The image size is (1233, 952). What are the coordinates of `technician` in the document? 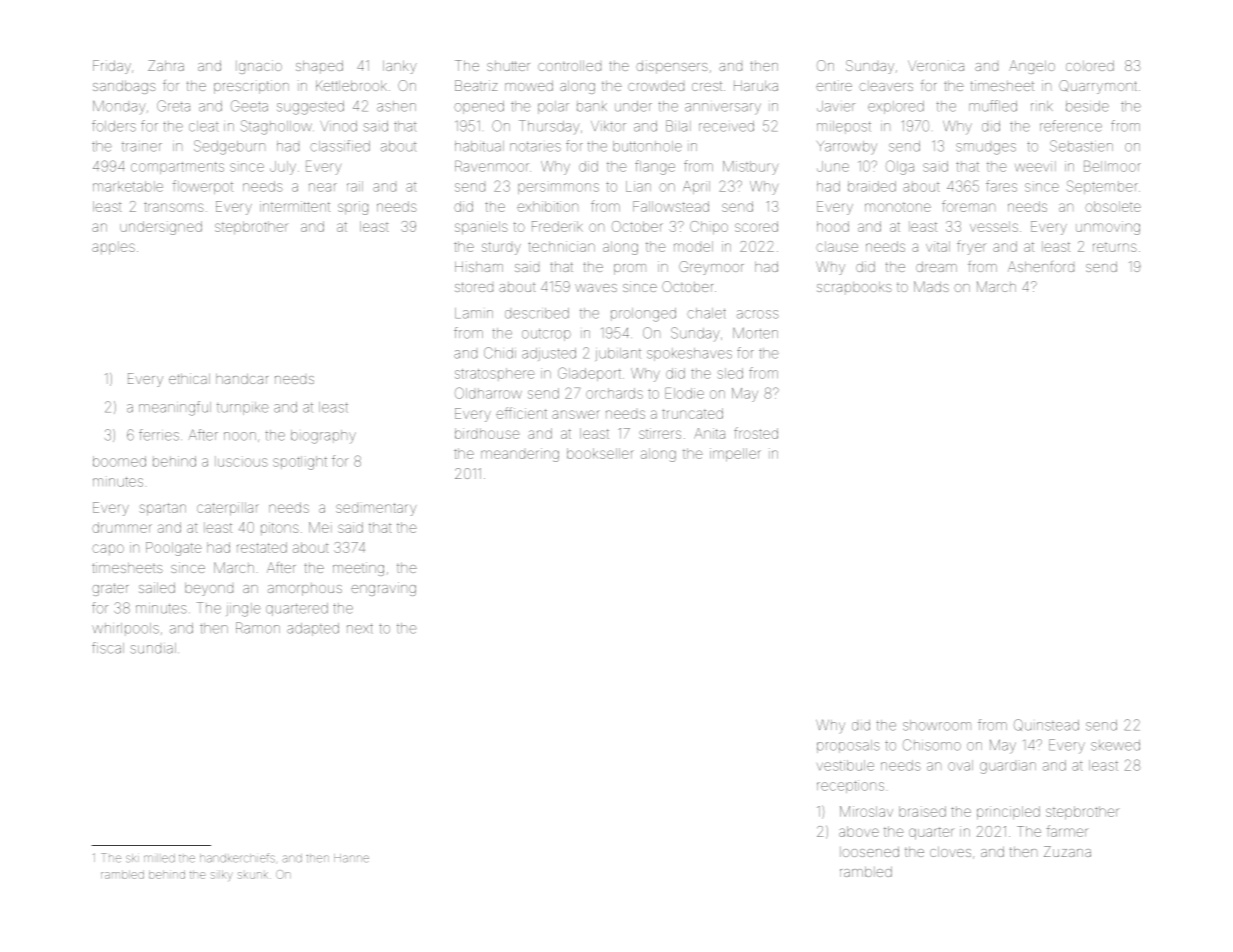 It's located at (561, 246).
